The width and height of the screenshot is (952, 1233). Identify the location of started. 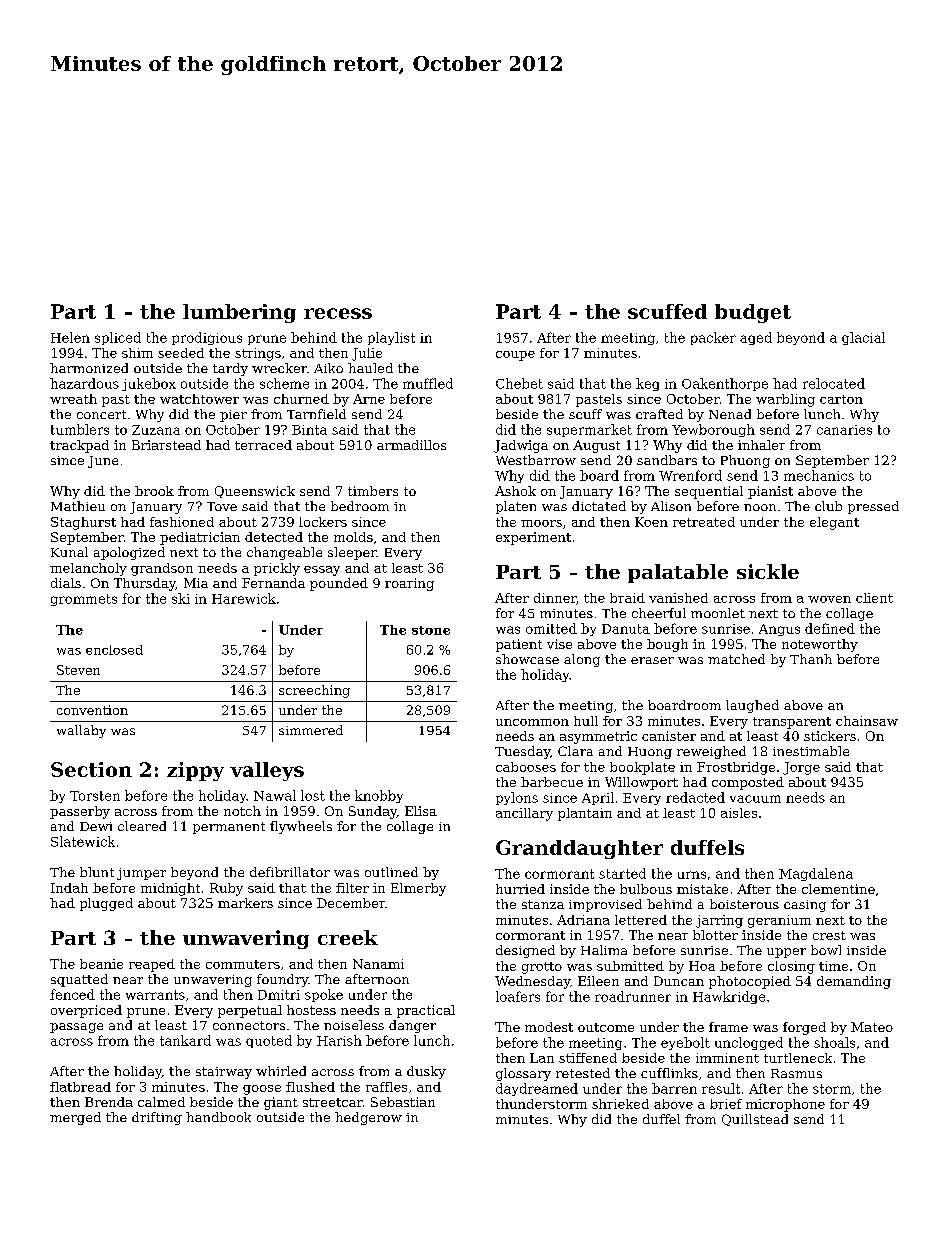
(622, 873).
